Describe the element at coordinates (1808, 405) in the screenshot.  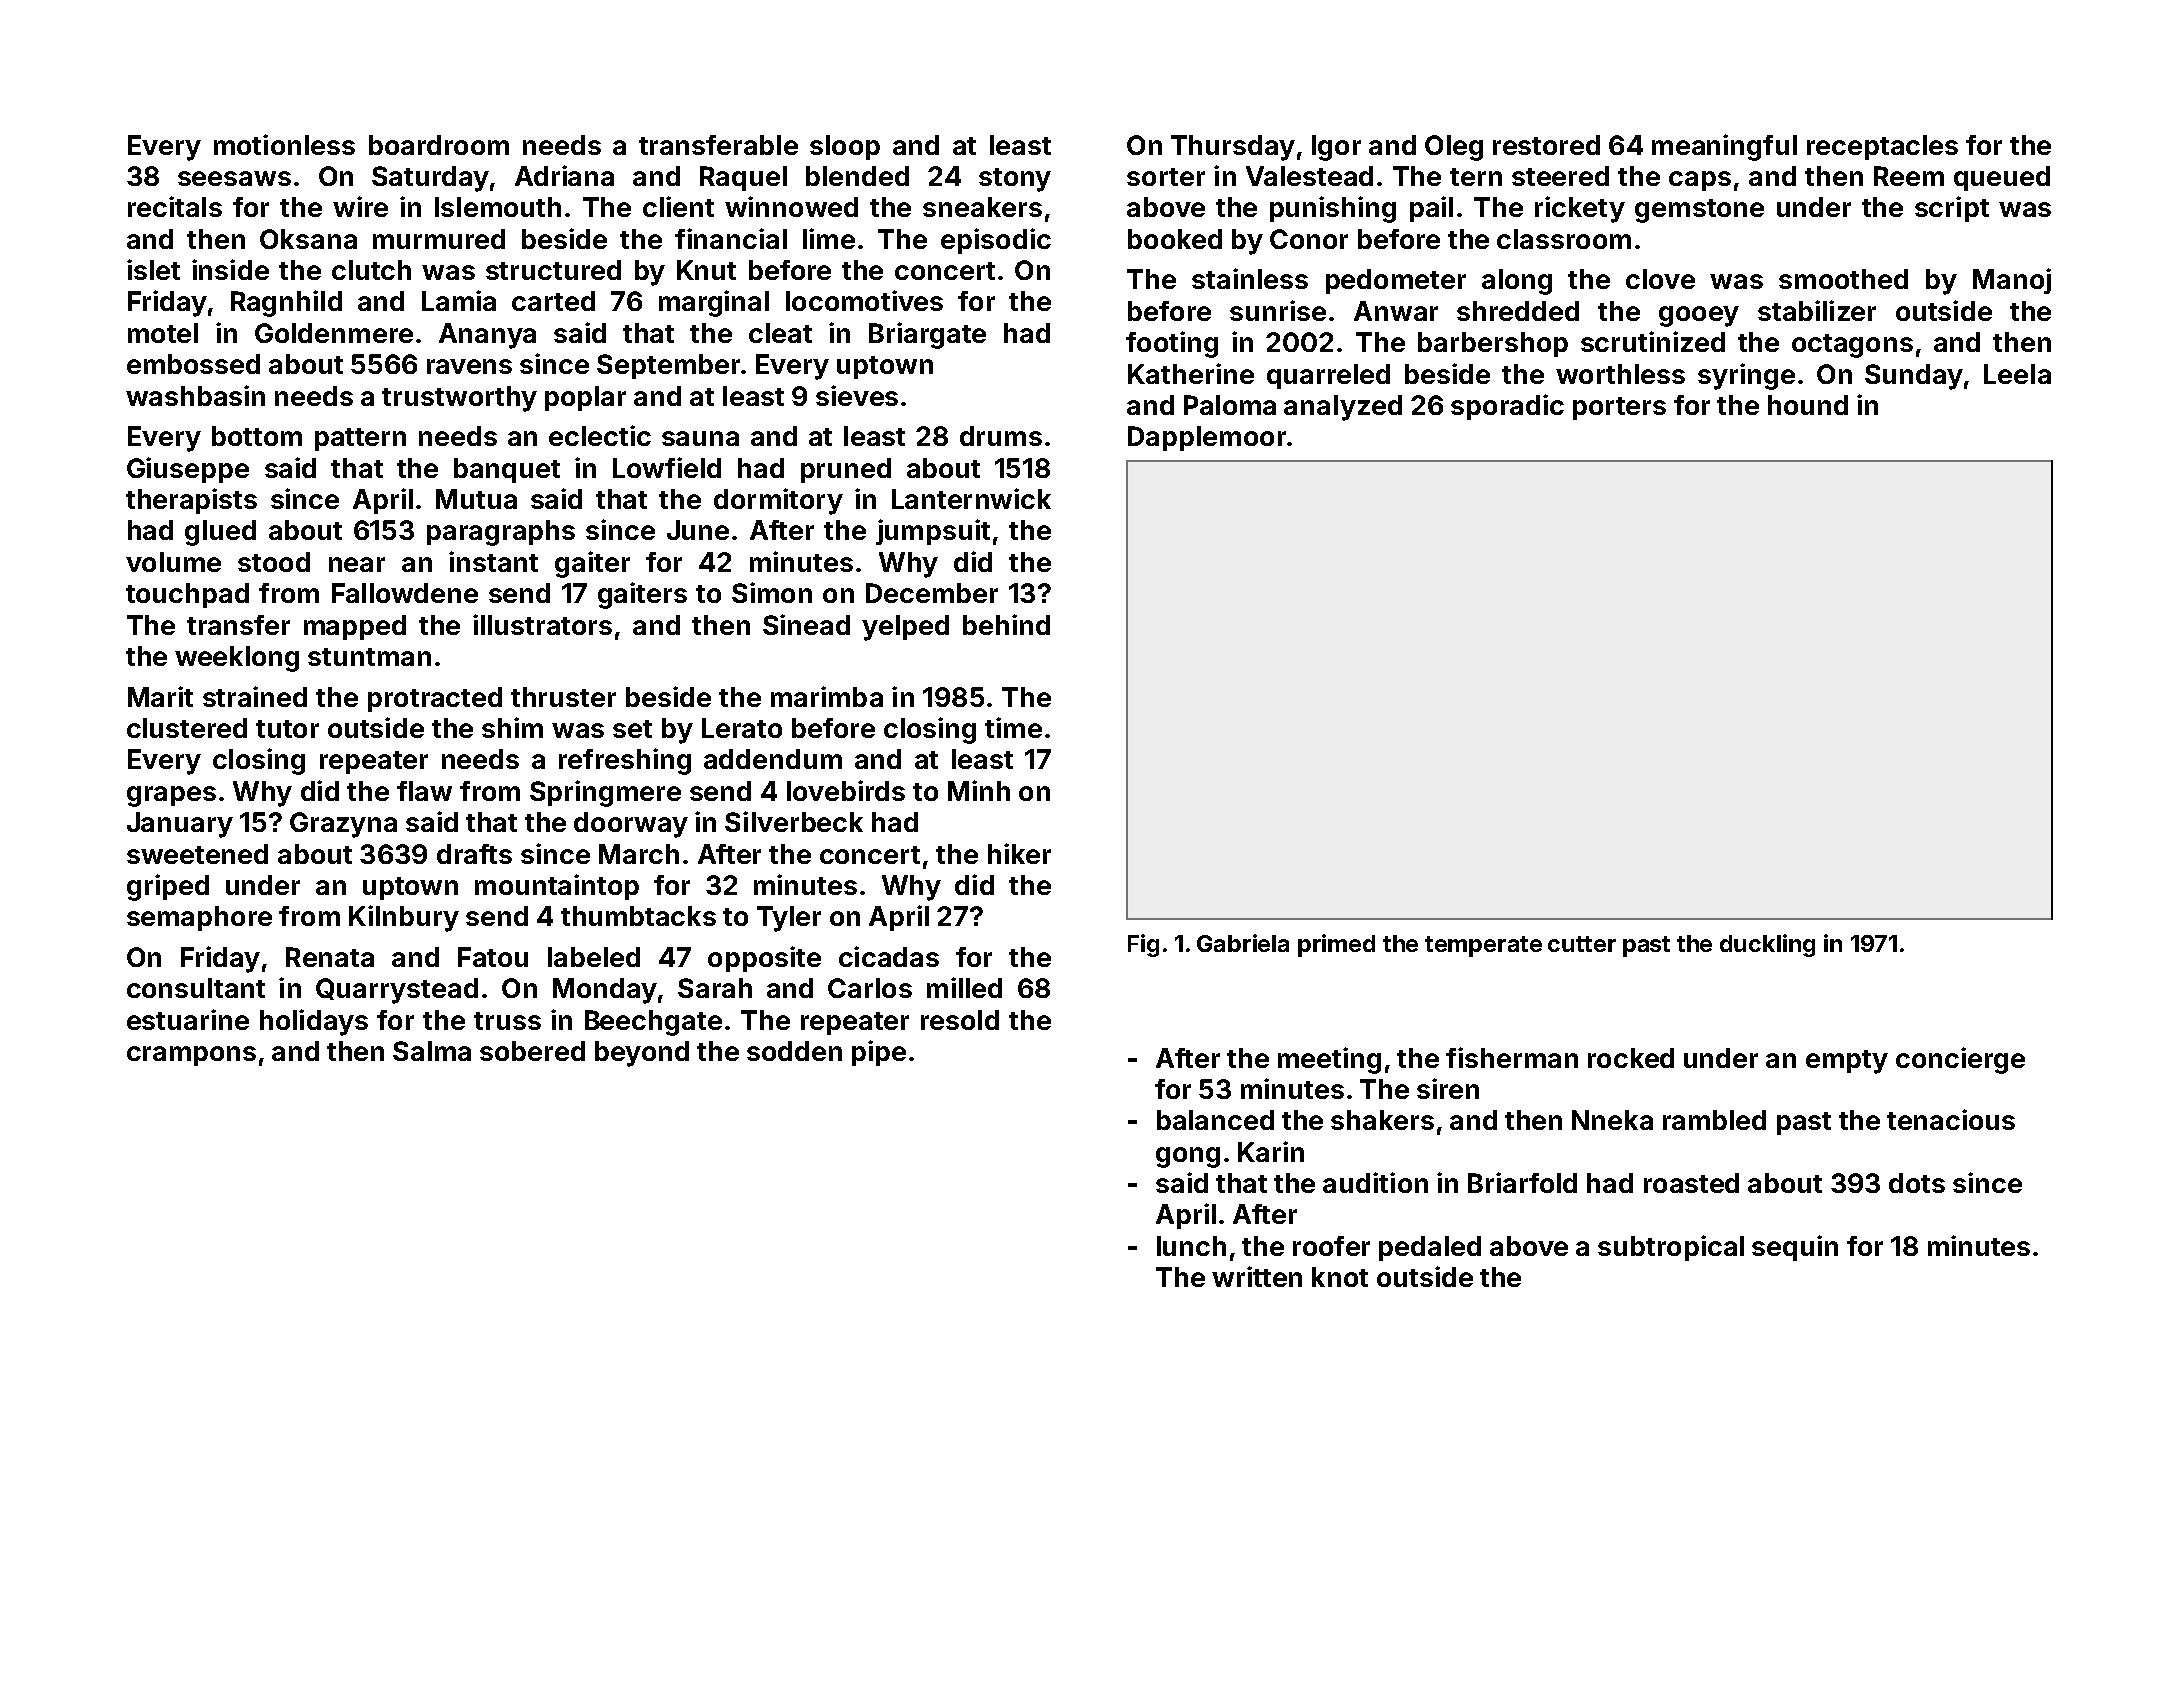
I see `hound` at that location.
